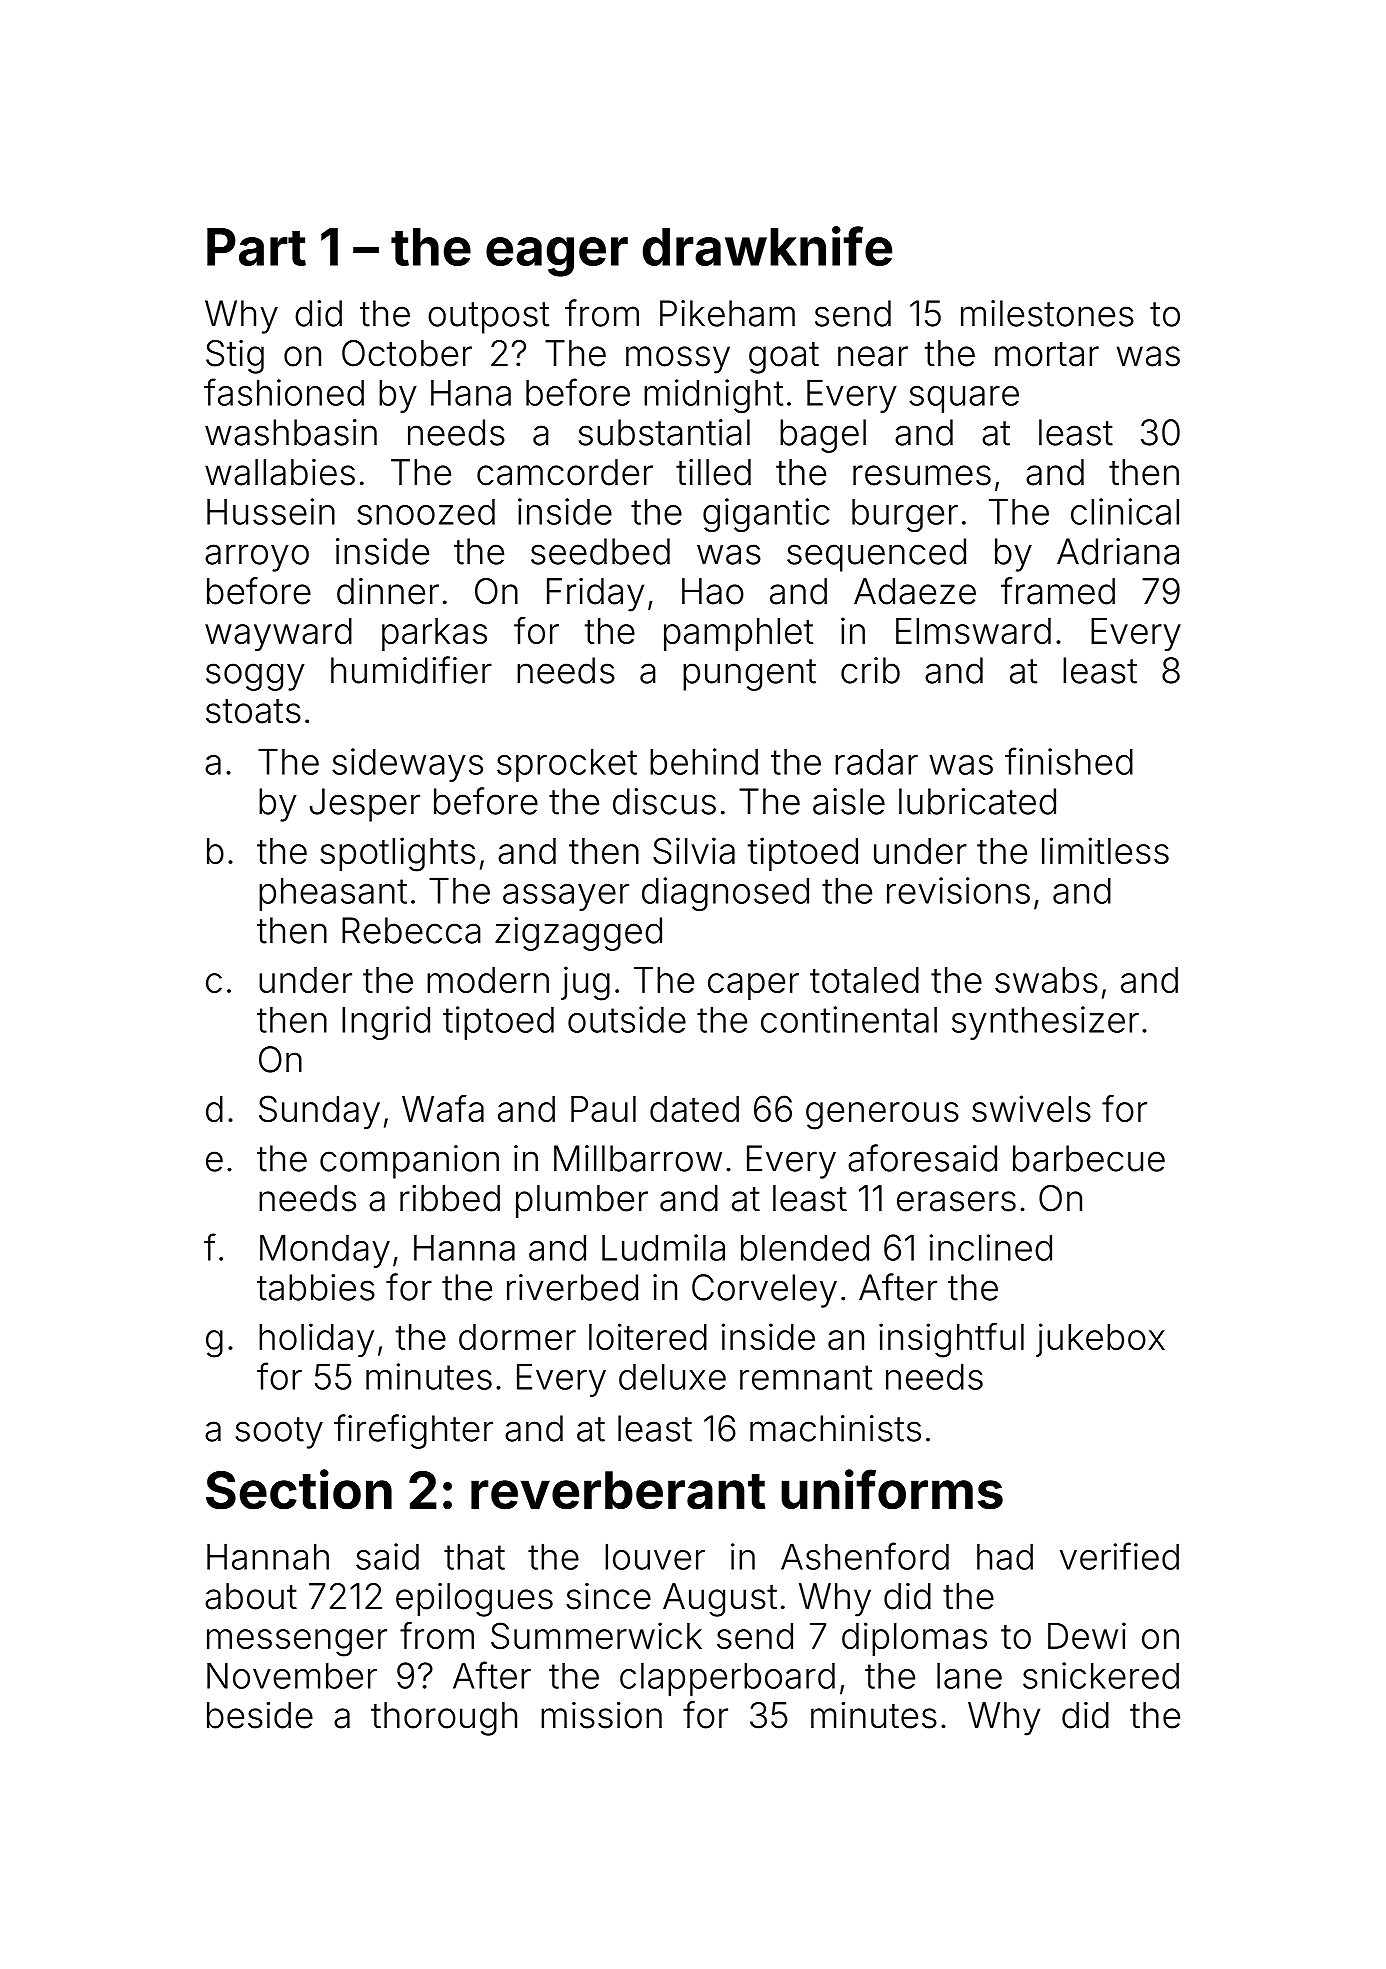 This screenshot has height=1969, width=1386. Describe the element at coordinates (1087, 1635) in the screenshot. I see `Dewi` at that location.
